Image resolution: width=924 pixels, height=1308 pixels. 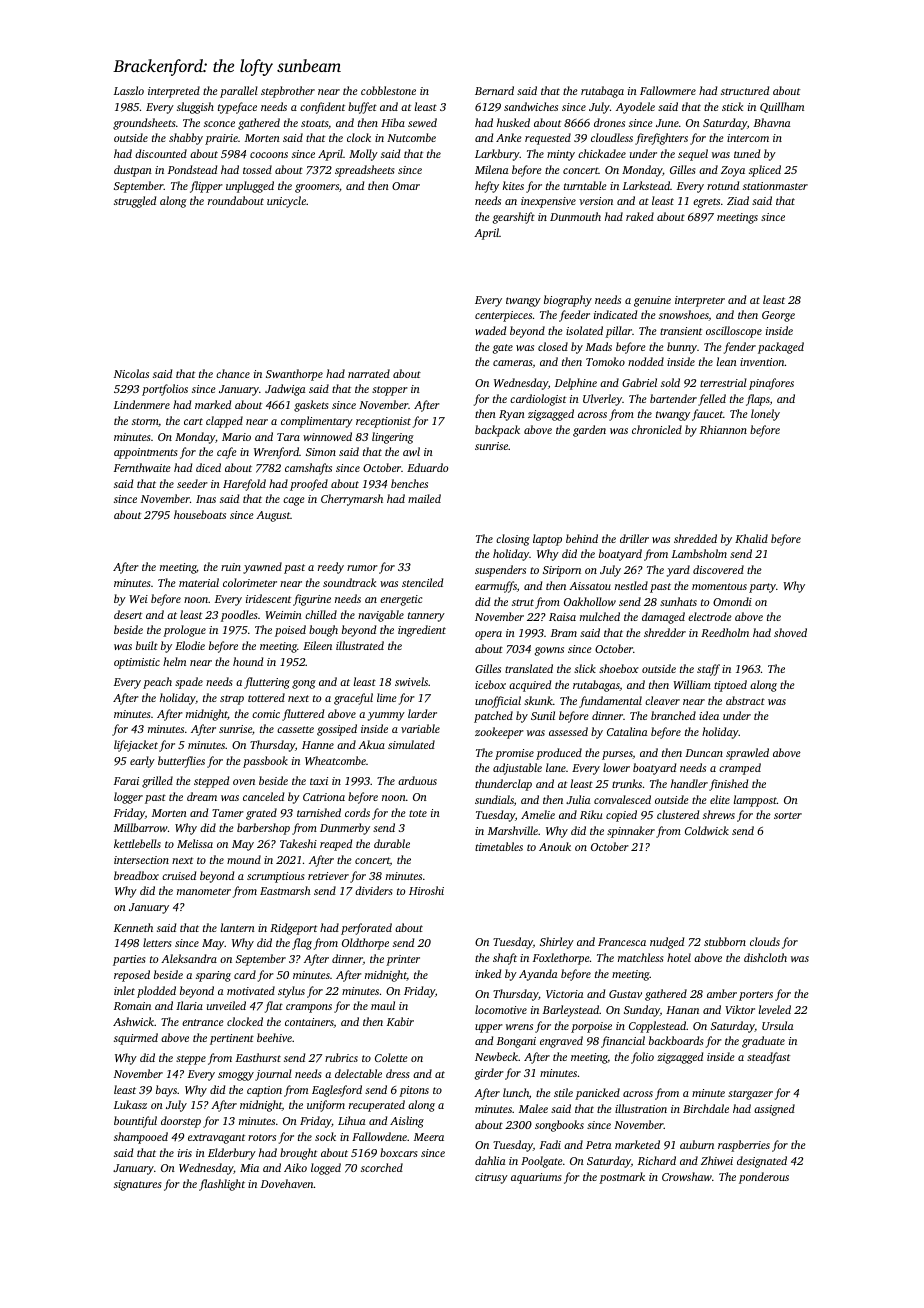 What do you see at coordinates (137, 1185) in the document?
I see `signatures` at bounding box center [137, 1185].
